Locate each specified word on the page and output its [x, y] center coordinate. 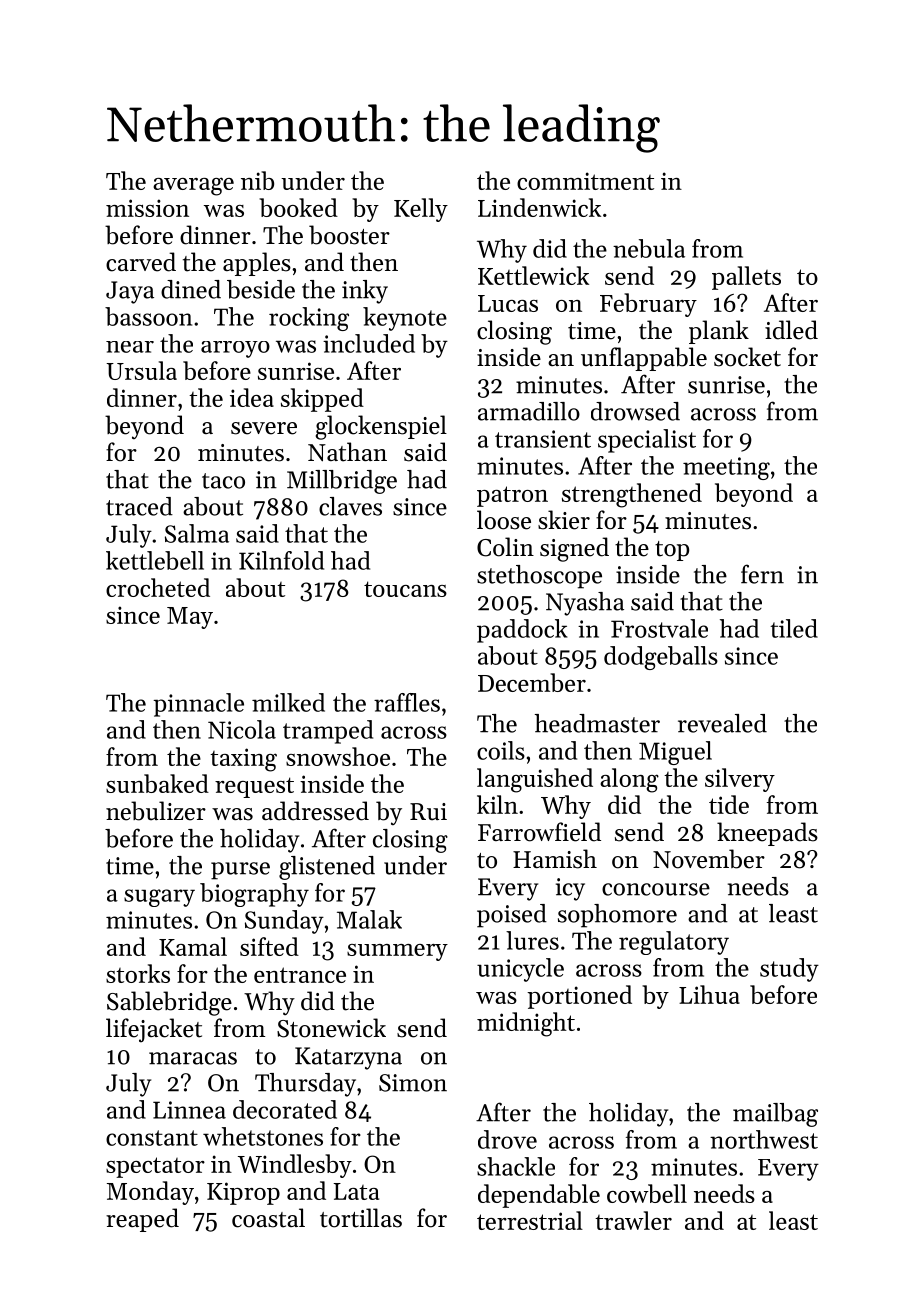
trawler [633, 1220]
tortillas [361, 1218]
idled [791, 330]
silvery [740, 780]
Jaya [130, 292]
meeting [726, 468]
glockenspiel [381, 427]
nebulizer [156, 811]
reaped [142, 1220]
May [190, 618]
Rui [428, 812]
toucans [405, 589]
